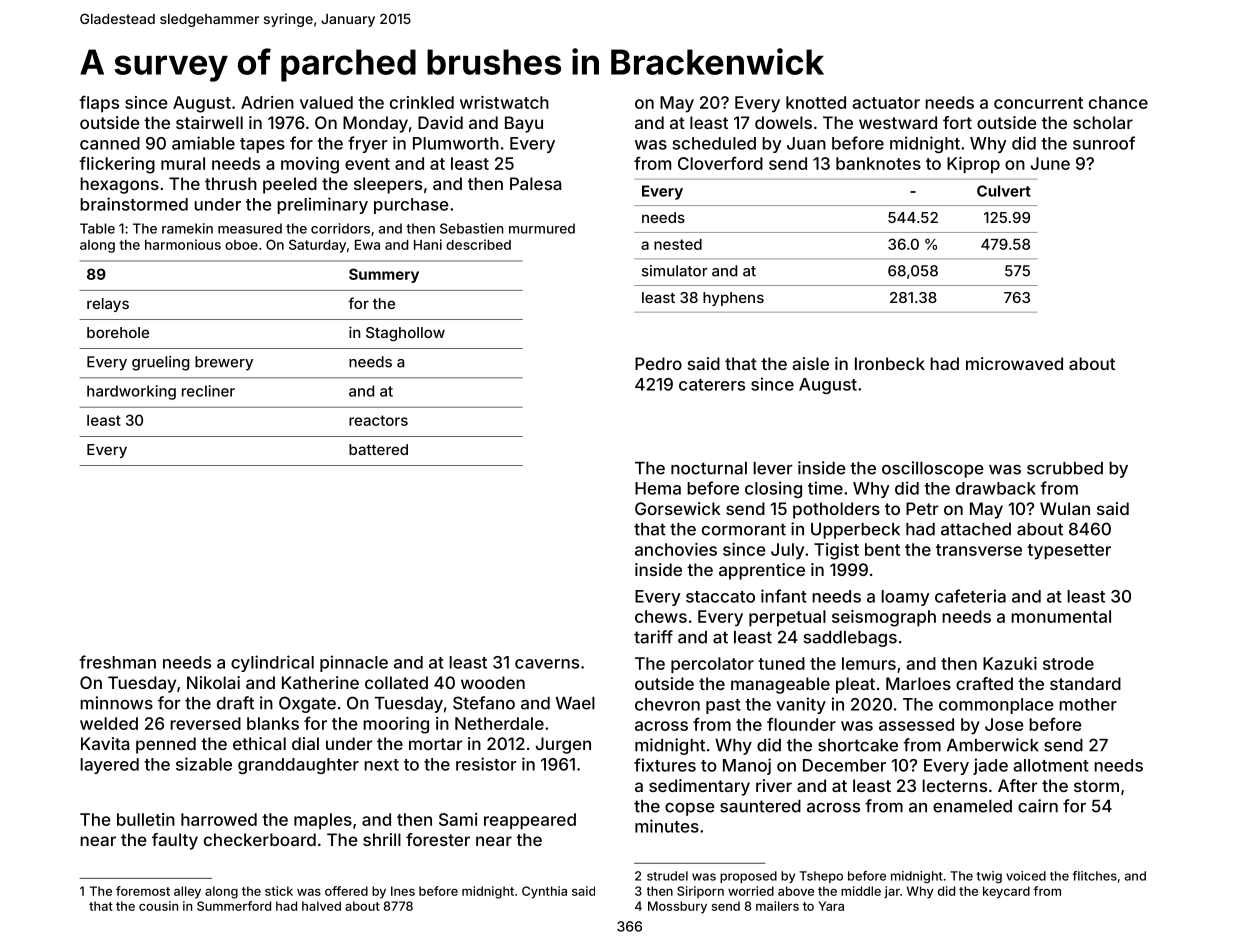  What do you see at coordinates (547, 664) in the image?
I see `caverns` at bounding box center [547, 664].
